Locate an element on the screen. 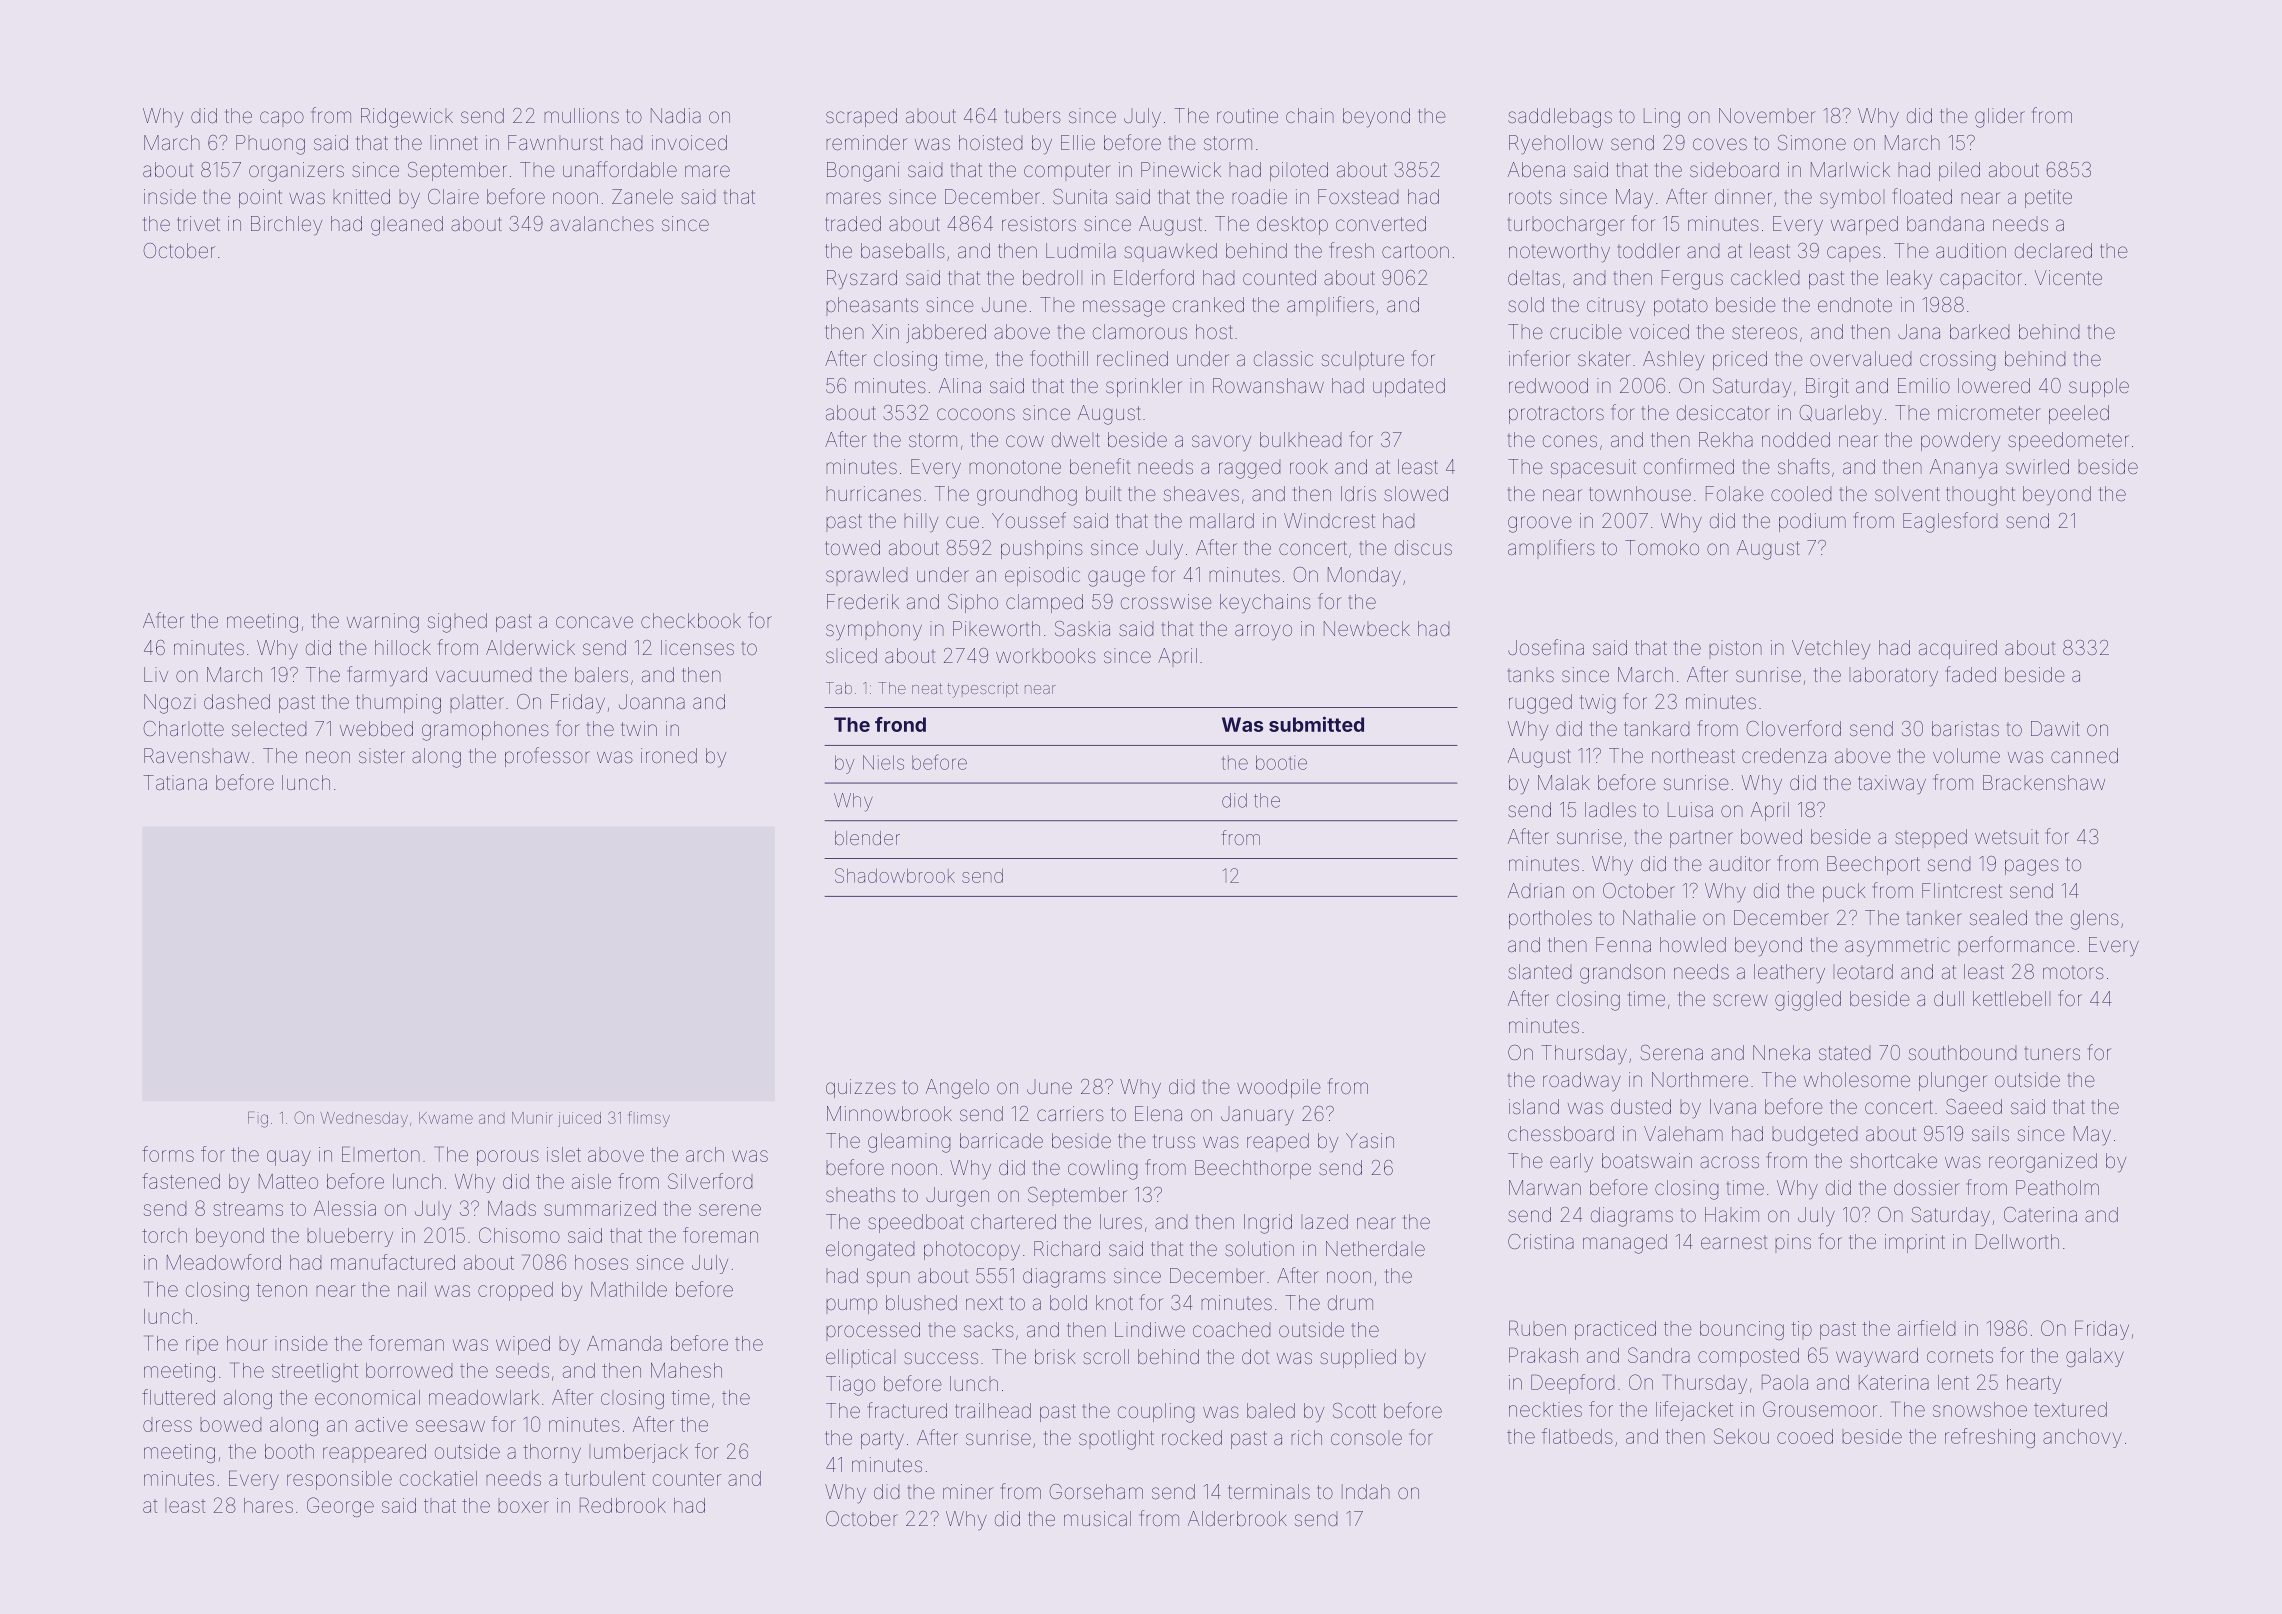 Image resolution: width=2282 pixels, height=1614 pixels. bulkhead is located at coordinates (1300, 439).
